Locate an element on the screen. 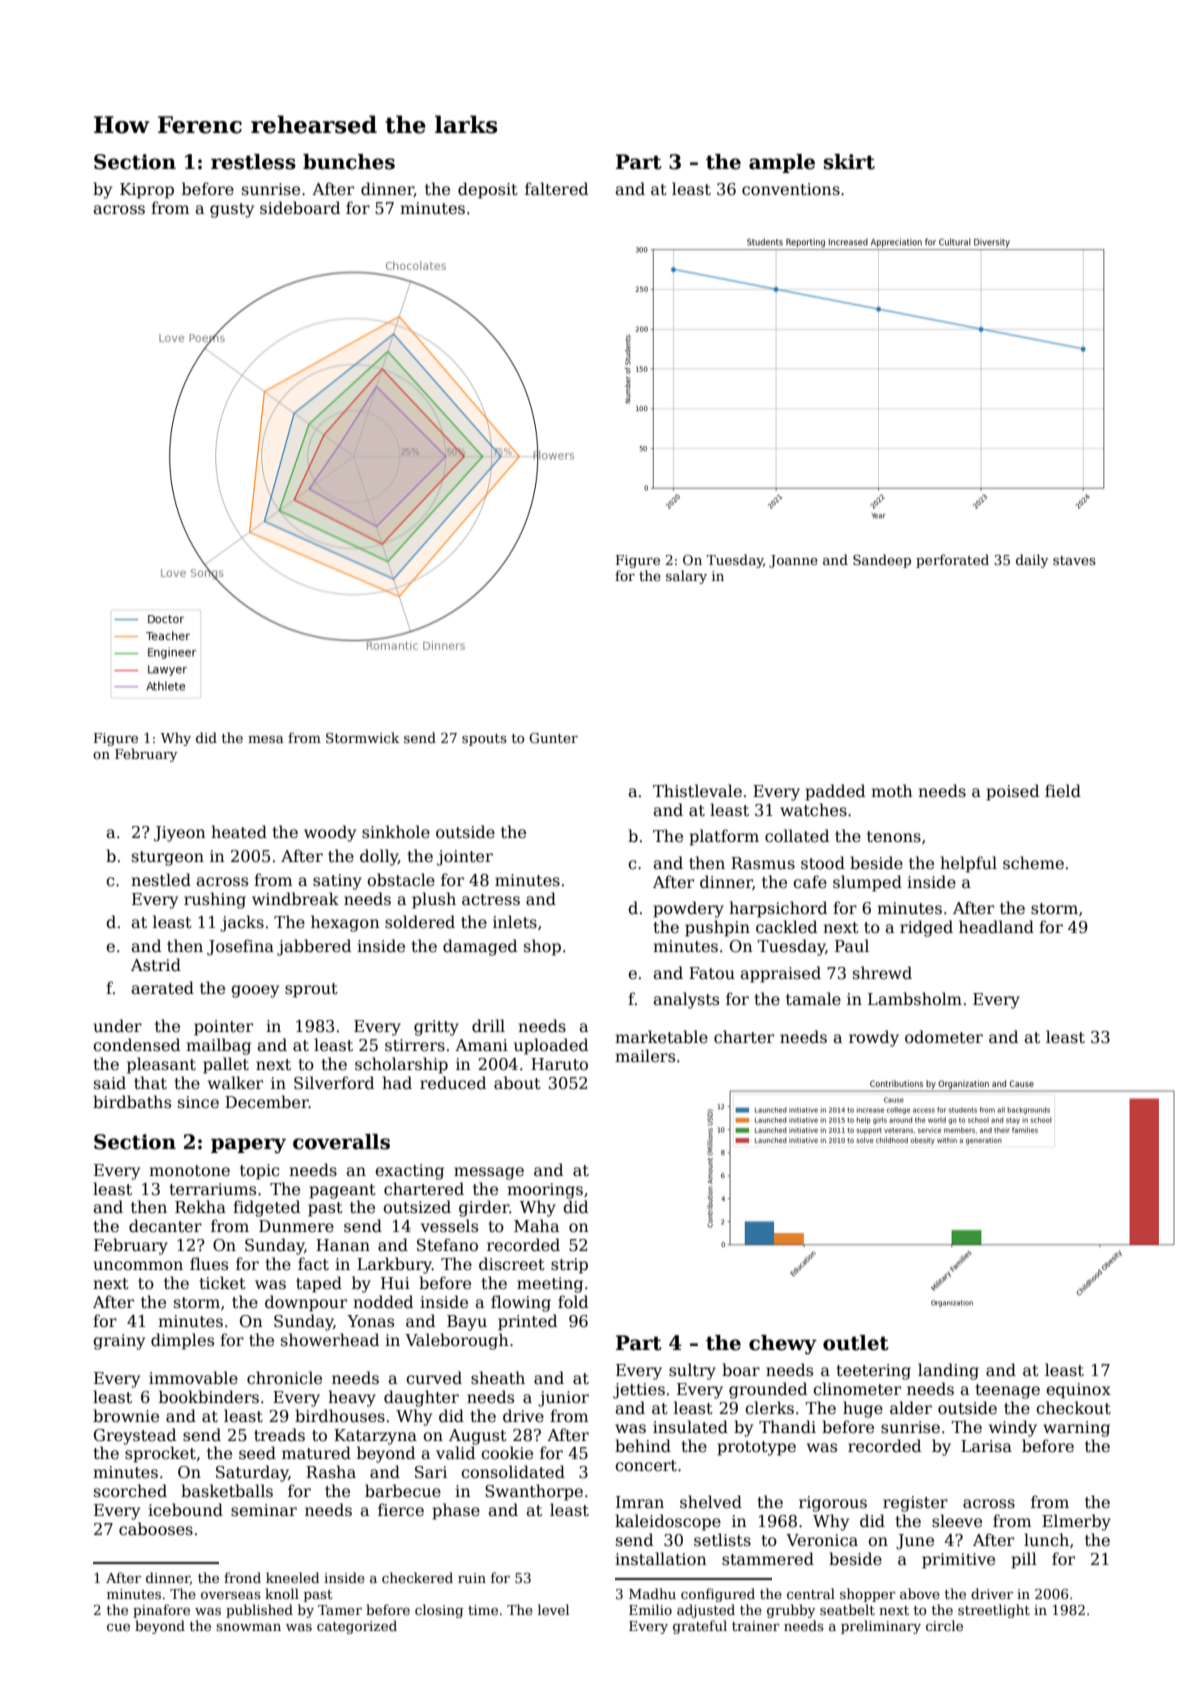 The height and width of the screenshot is (1702, 1204). Thistlevale is located at coordinates (697, 791).
